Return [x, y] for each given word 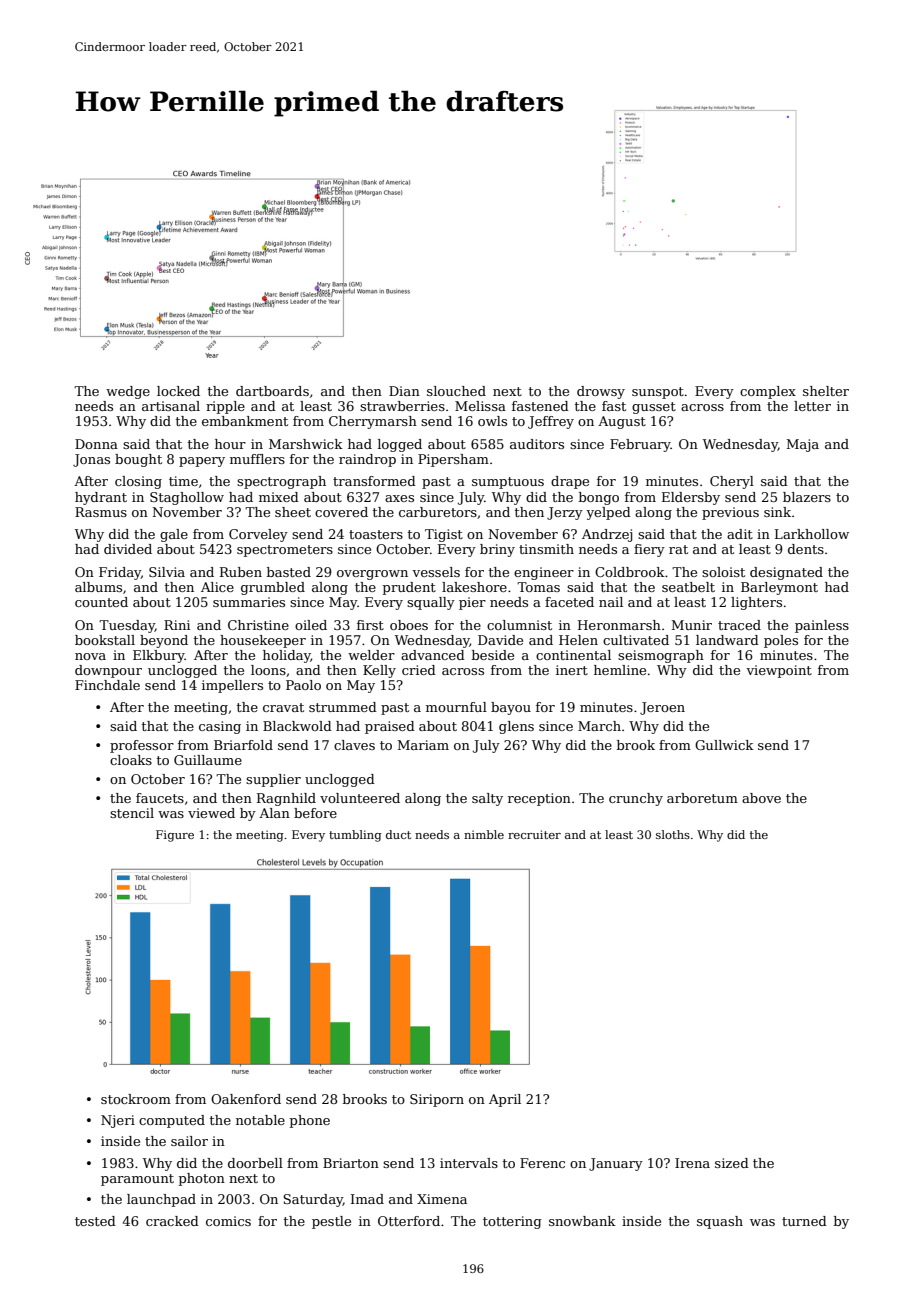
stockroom [136, 1099]
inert [572, 670]
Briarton [351, 1163]
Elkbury [159, 656]
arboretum [702, 798]
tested [95, 1221]
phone [310, 1121]
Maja [802, 445]
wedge [128, 392]
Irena [692, 1163]
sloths [673, 834]
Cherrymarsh [373, 422]
